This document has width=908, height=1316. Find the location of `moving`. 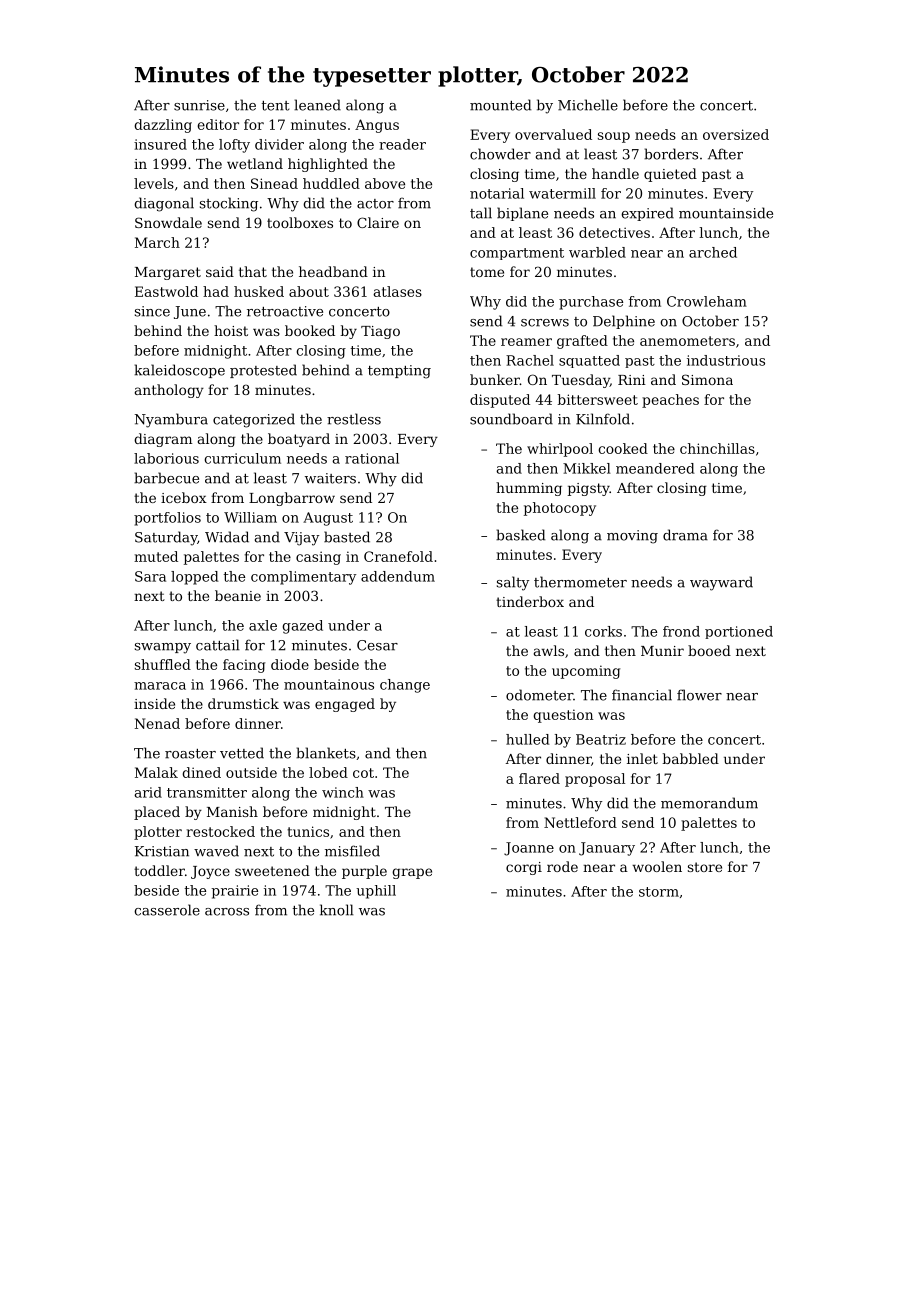

moving is located at coordinates (632, 537).
